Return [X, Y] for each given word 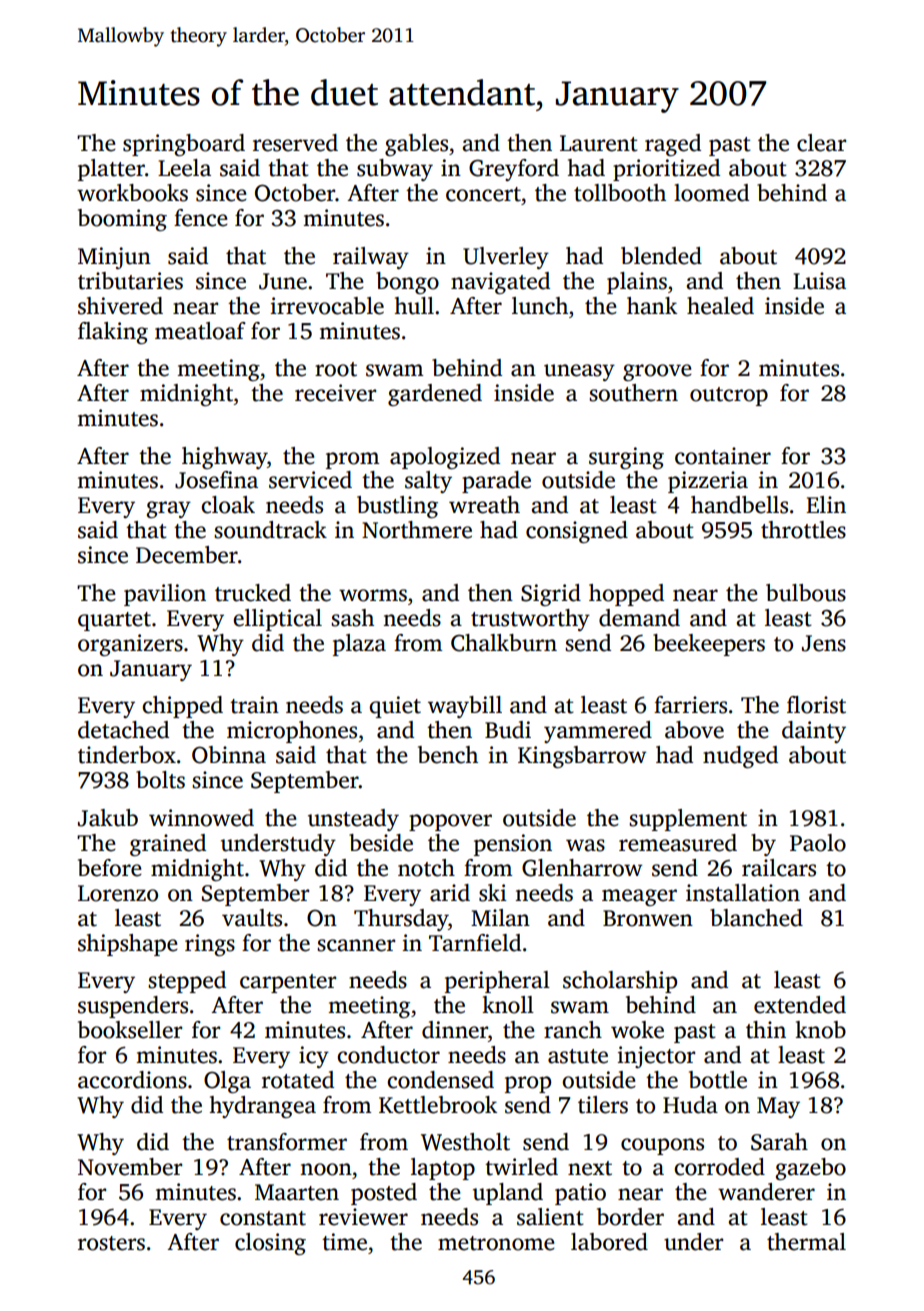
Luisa [819, 281]
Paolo [818, 843]
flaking [113, 333]
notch [426, 868]
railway [371, 258]
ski [493, 893]
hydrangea [262, 1107]
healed [720, 306]
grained [168, 845]
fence [201, 218]
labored [609, 1242]
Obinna [229, 755]
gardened [435, 395]
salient [550, 1217]
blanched [756, 918]
